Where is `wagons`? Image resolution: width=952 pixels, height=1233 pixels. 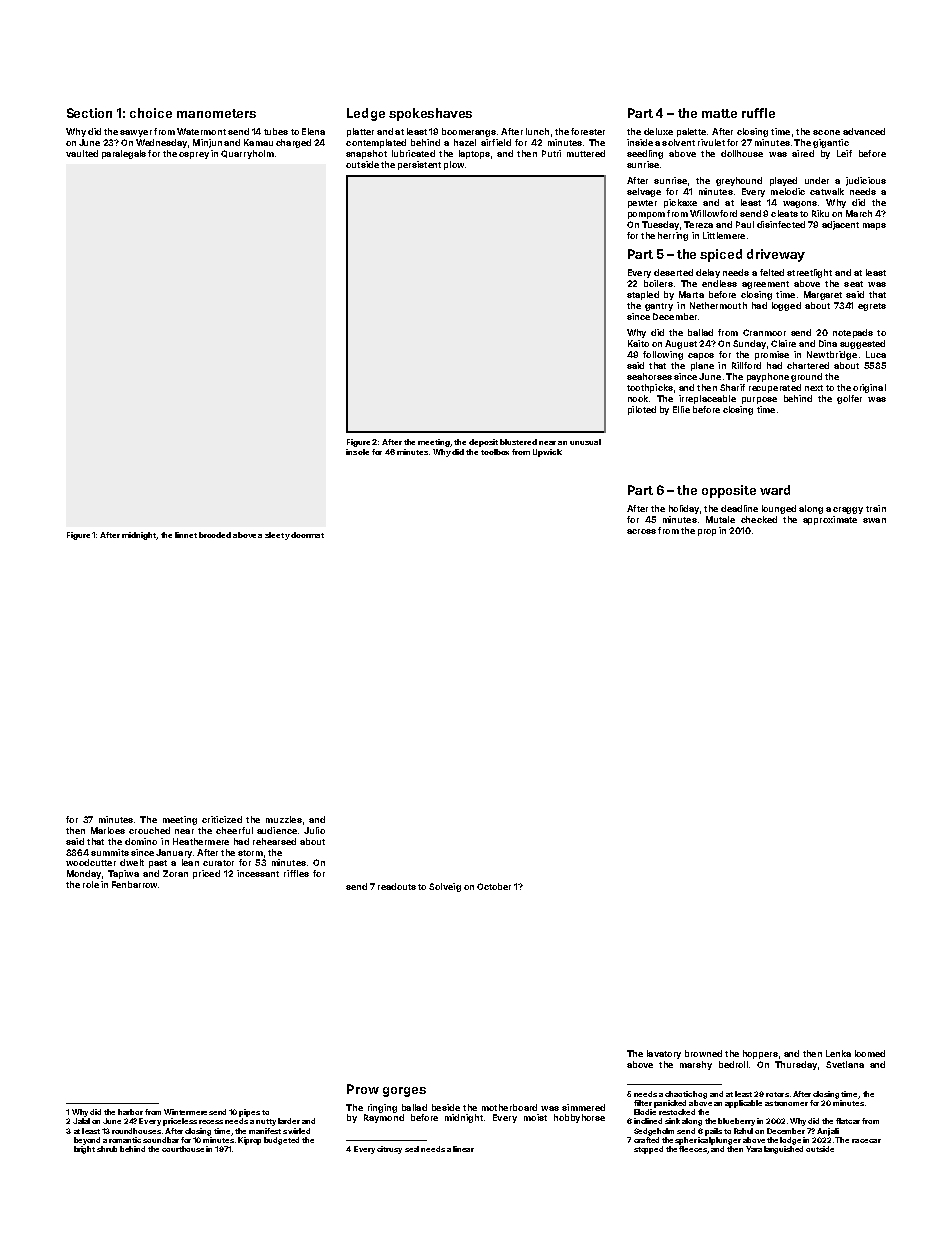
wagons is located at coordinates (800, 204).
